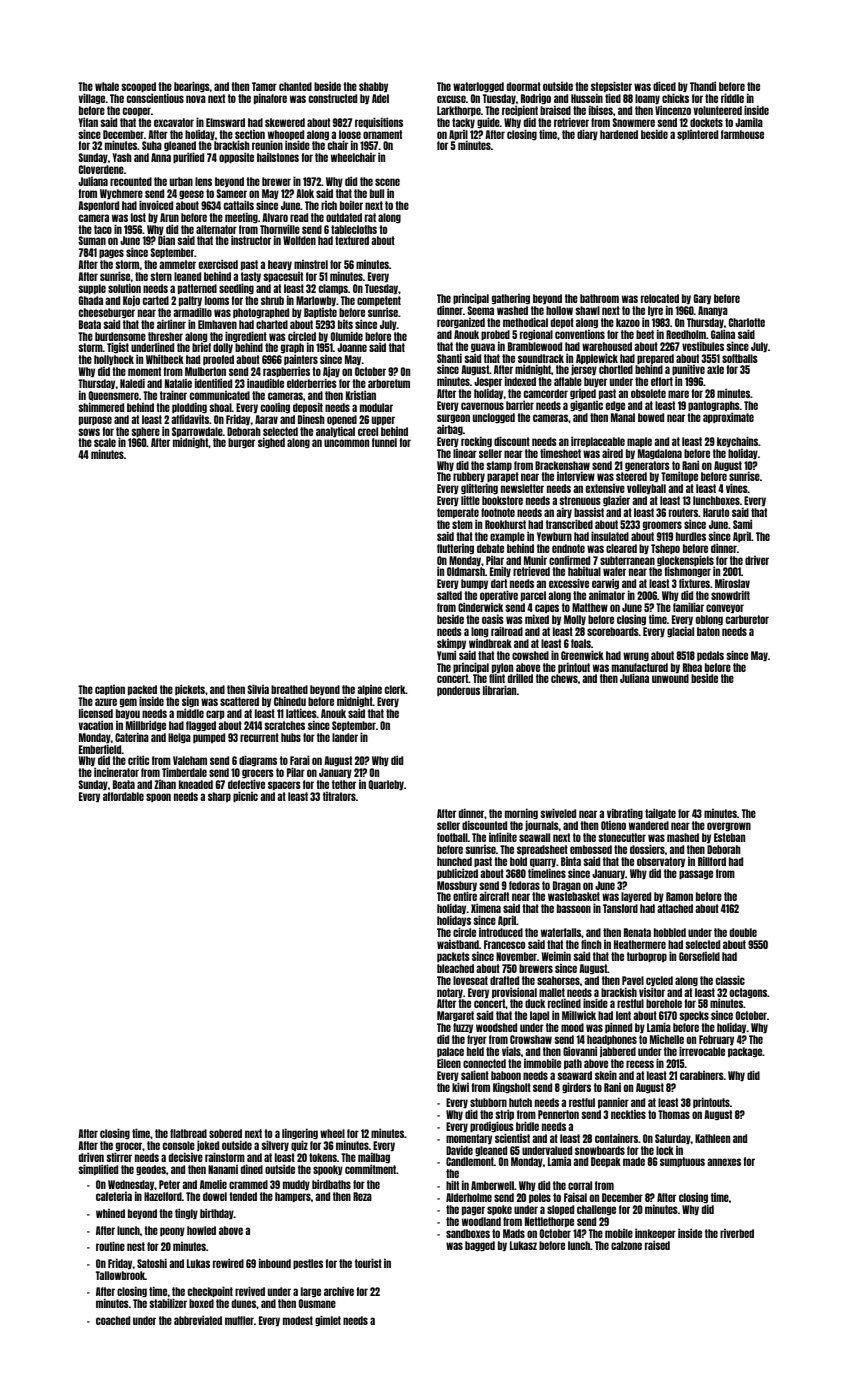 The height and width of the screenshot is (1400, 849). What do you see at coordinates (328, 1321) in the screenshot?
I see `gimlet` at bounding box center [328, 1321].
